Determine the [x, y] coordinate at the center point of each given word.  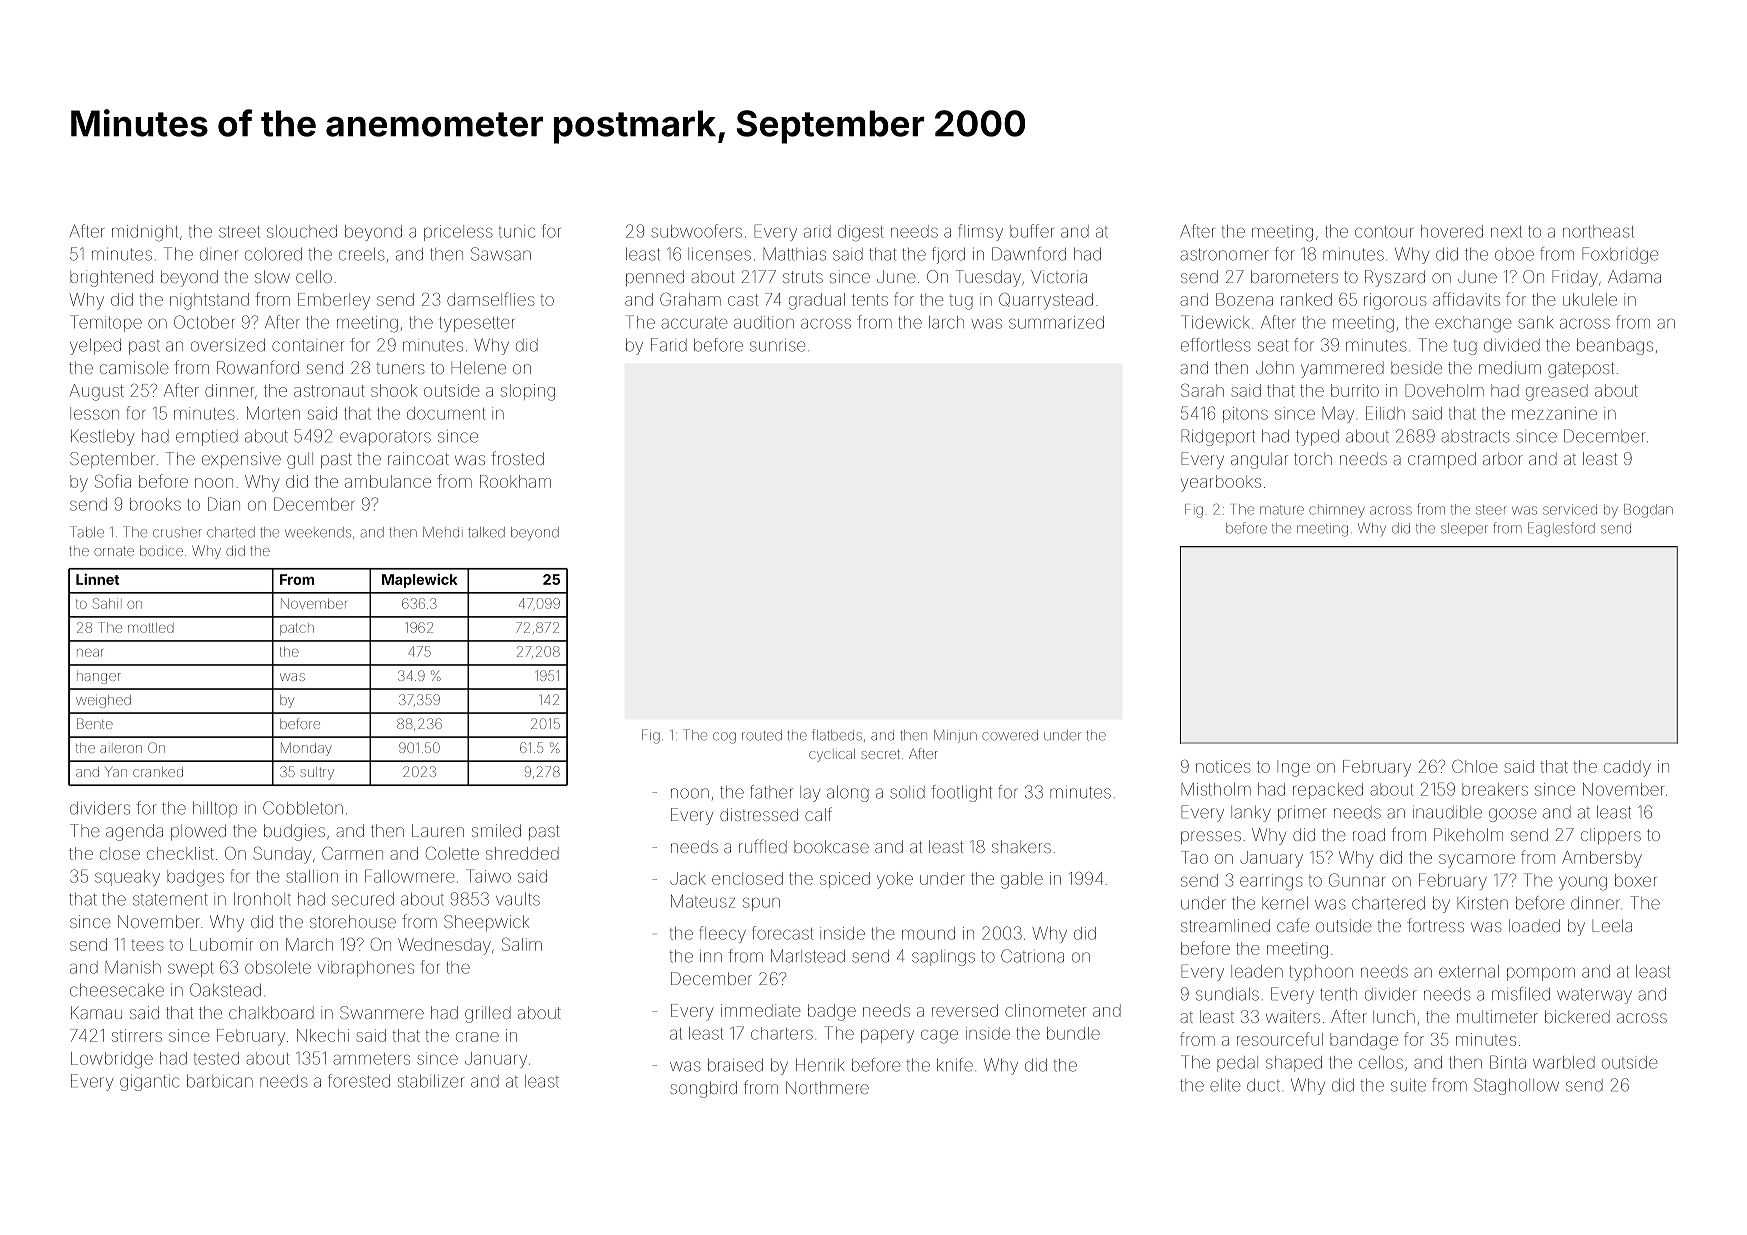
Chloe [1475, 766]
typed [1317, 438]
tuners [400, 368]
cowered [1010, 735]
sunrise [777, 345]
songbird [703, 1089]
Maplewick [419, 580]
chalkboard [271, 1012]
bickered [1577, 1016]
